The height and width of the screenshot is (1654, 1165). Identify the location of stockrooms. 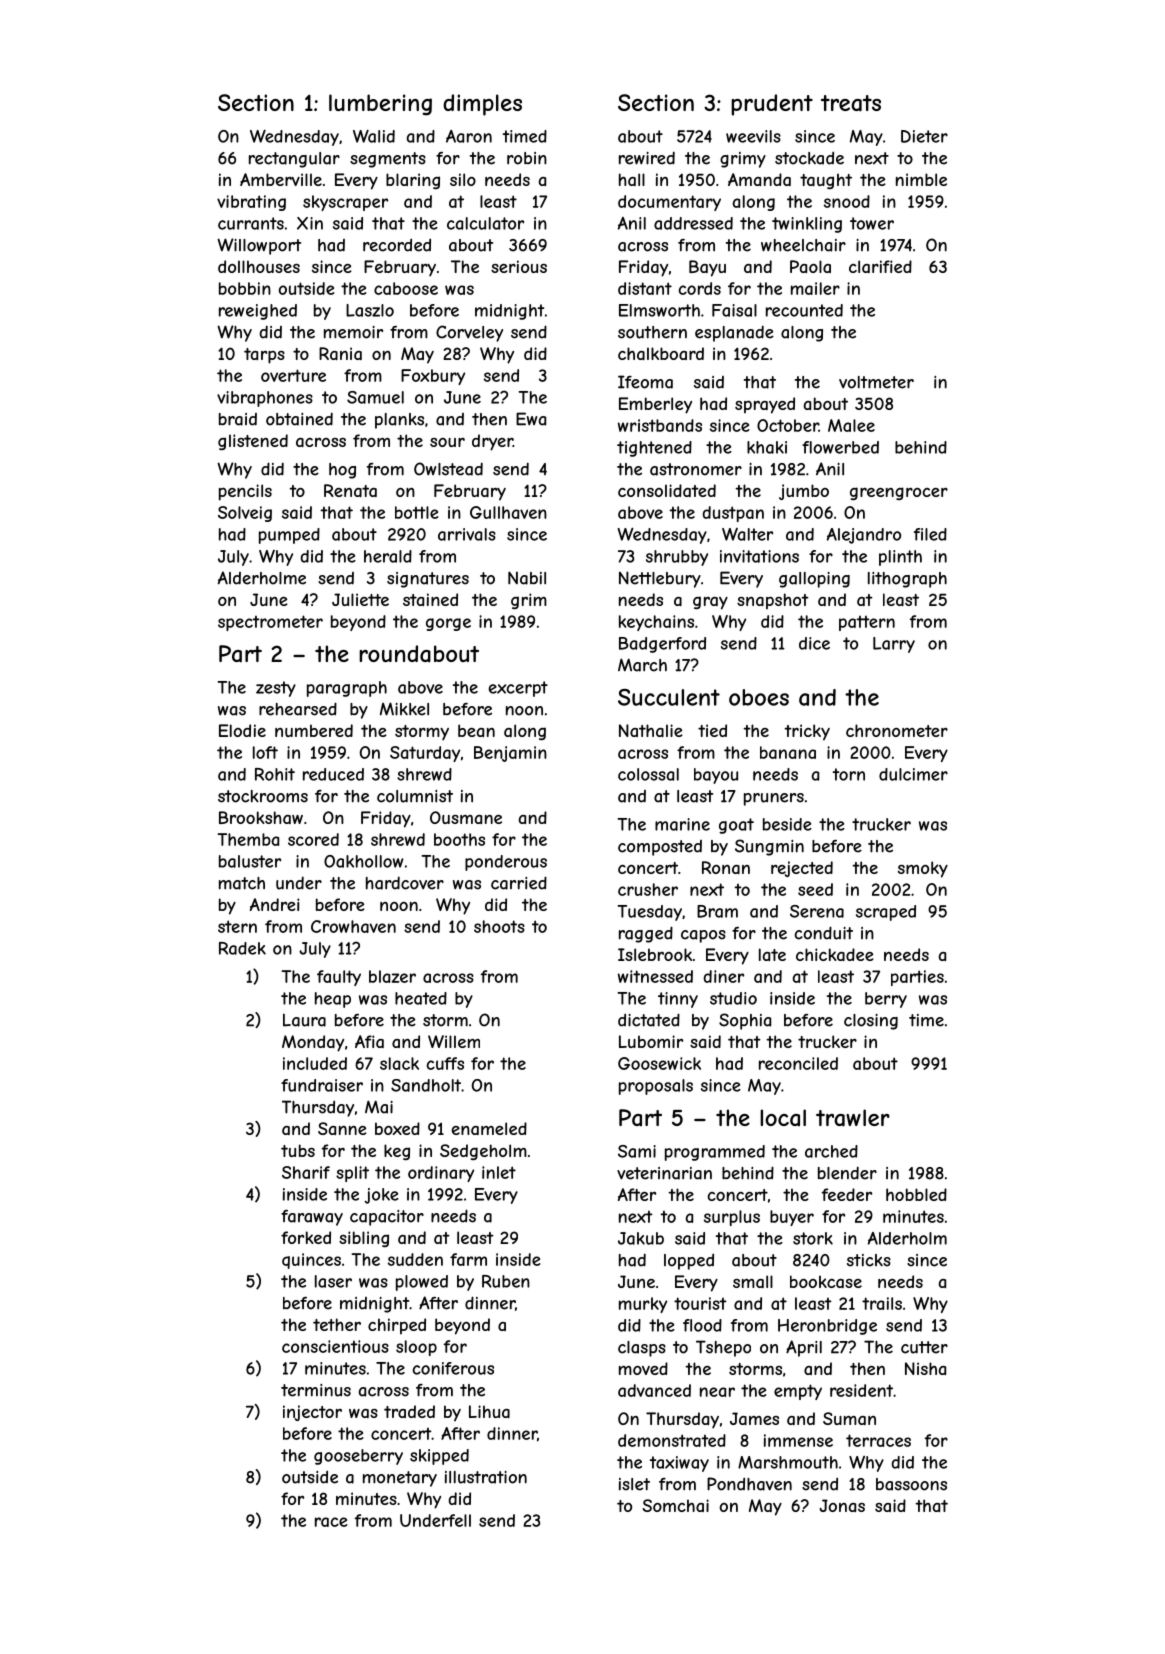
(263, 796).
